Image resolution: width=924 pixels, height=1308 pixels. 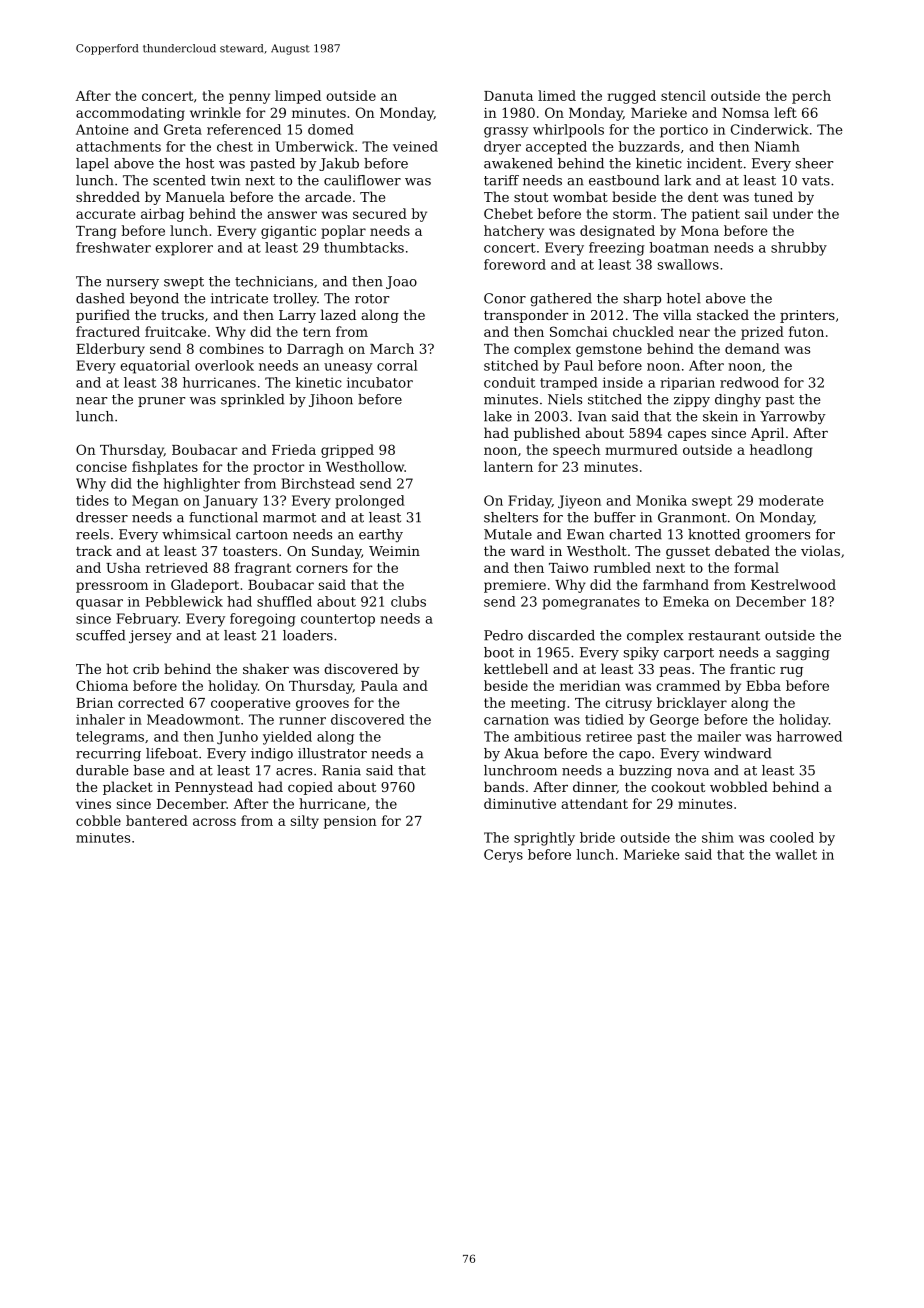 What do you see at coordinates (503, 856) in the document?
I see `Cerys` at bounding box center [503, 856].
